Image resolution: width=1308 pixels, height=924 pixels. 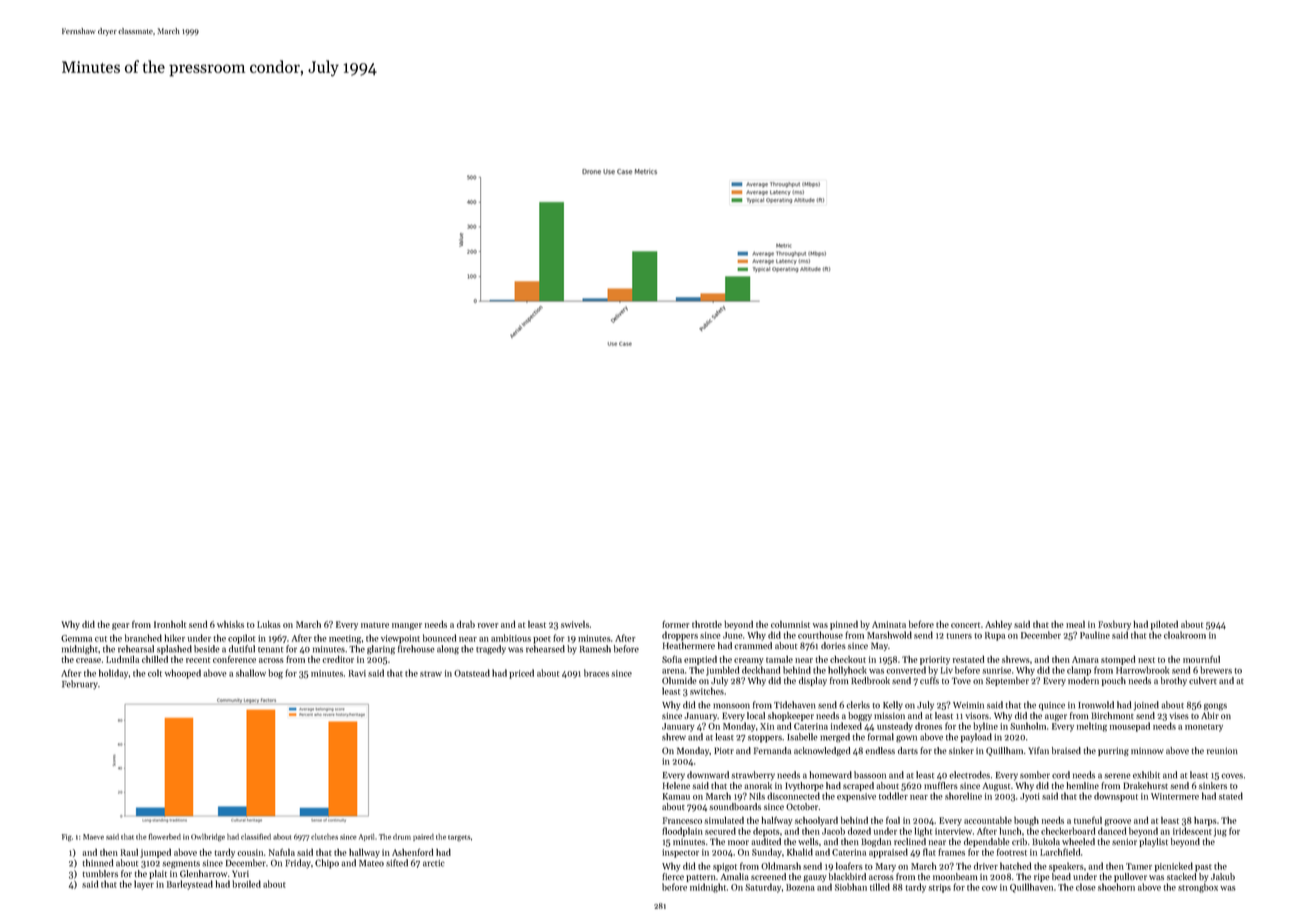 What do you see at coordinates (680, 853) in the document?
I see `inspector` at bounding box center [680, 853].
